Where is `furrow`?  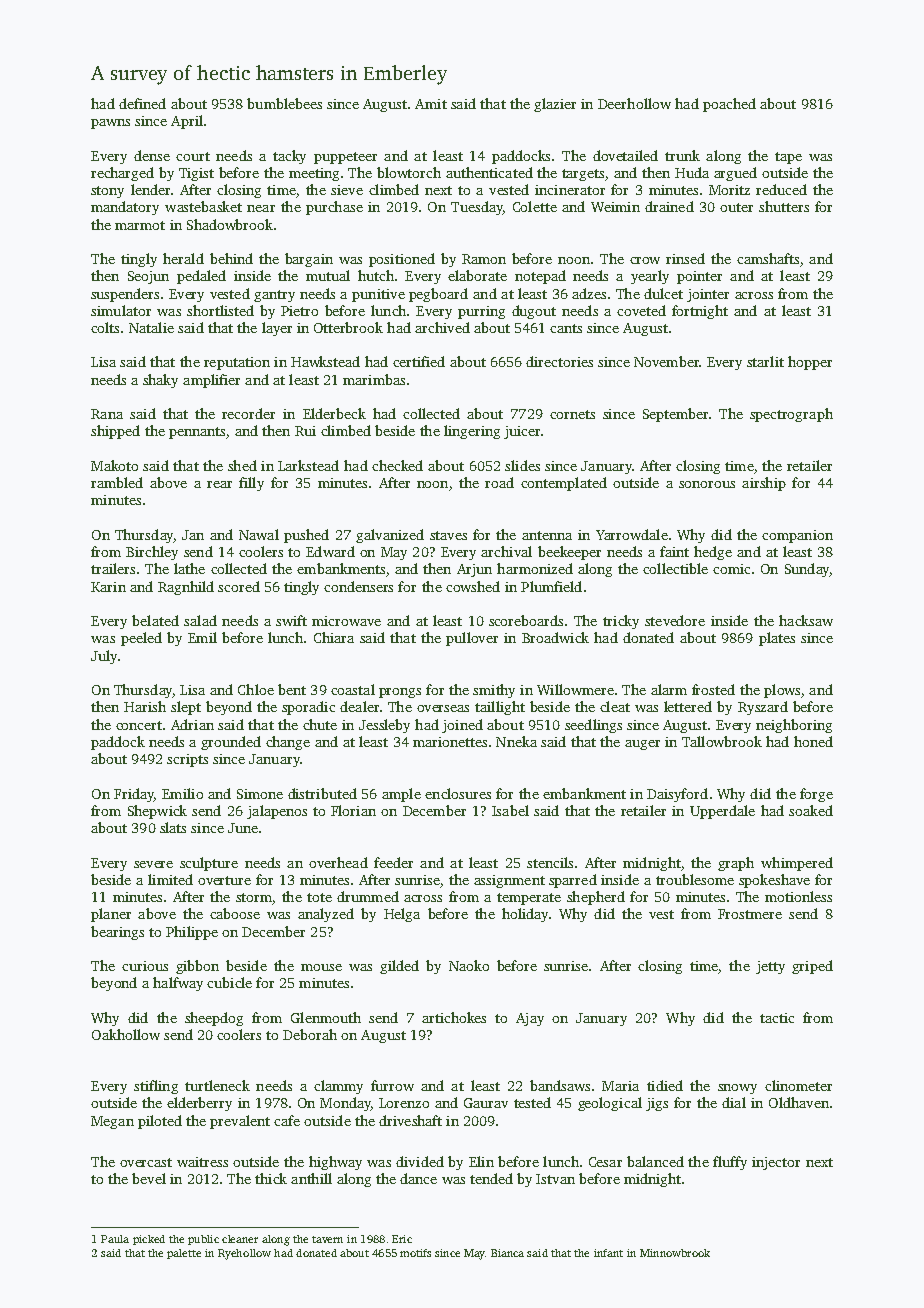 furrow is located at coordinates (392, 1085).
